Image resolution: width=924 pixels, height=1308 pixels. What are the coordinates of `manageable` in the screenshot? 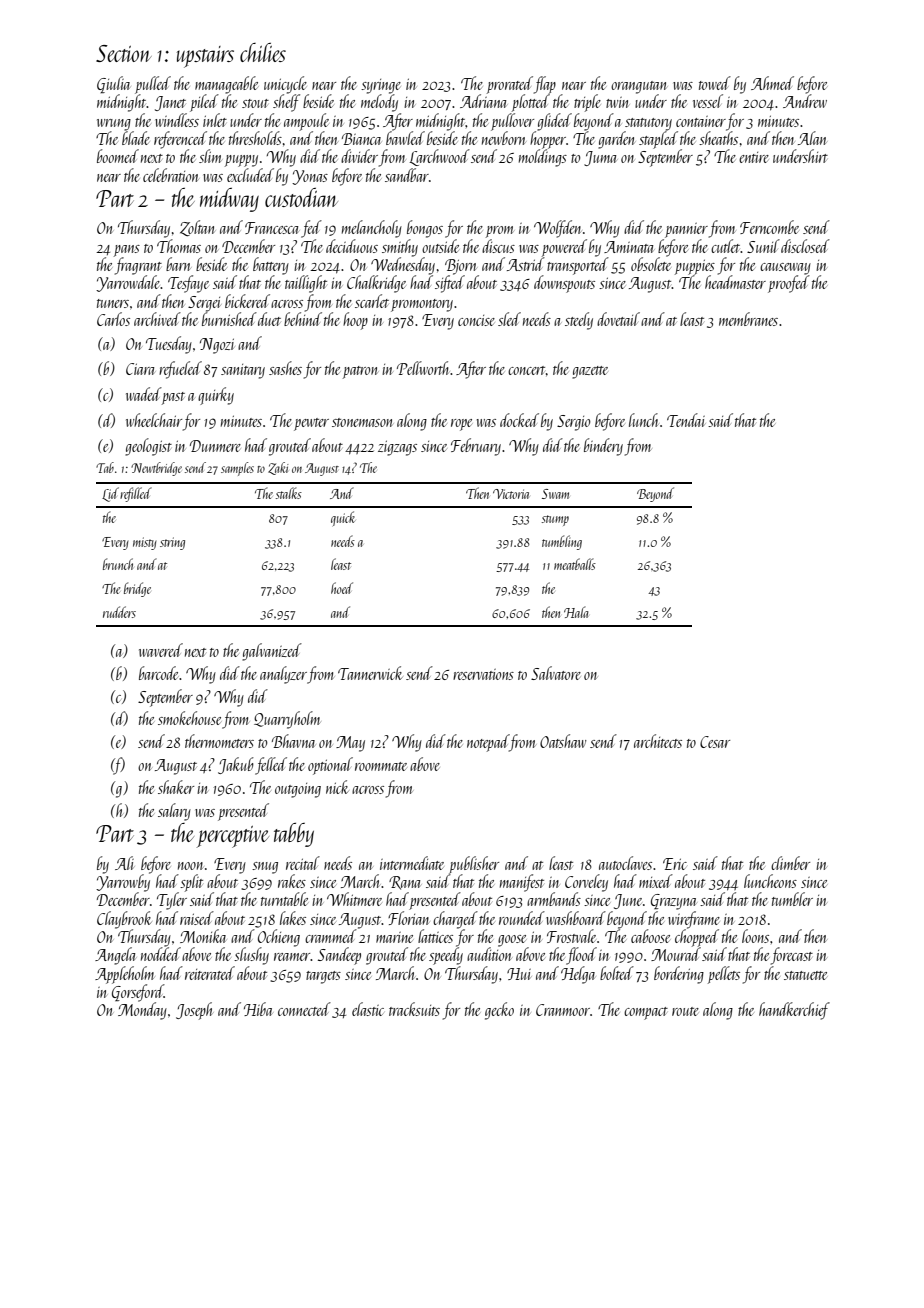 It's located at (226, 85).
